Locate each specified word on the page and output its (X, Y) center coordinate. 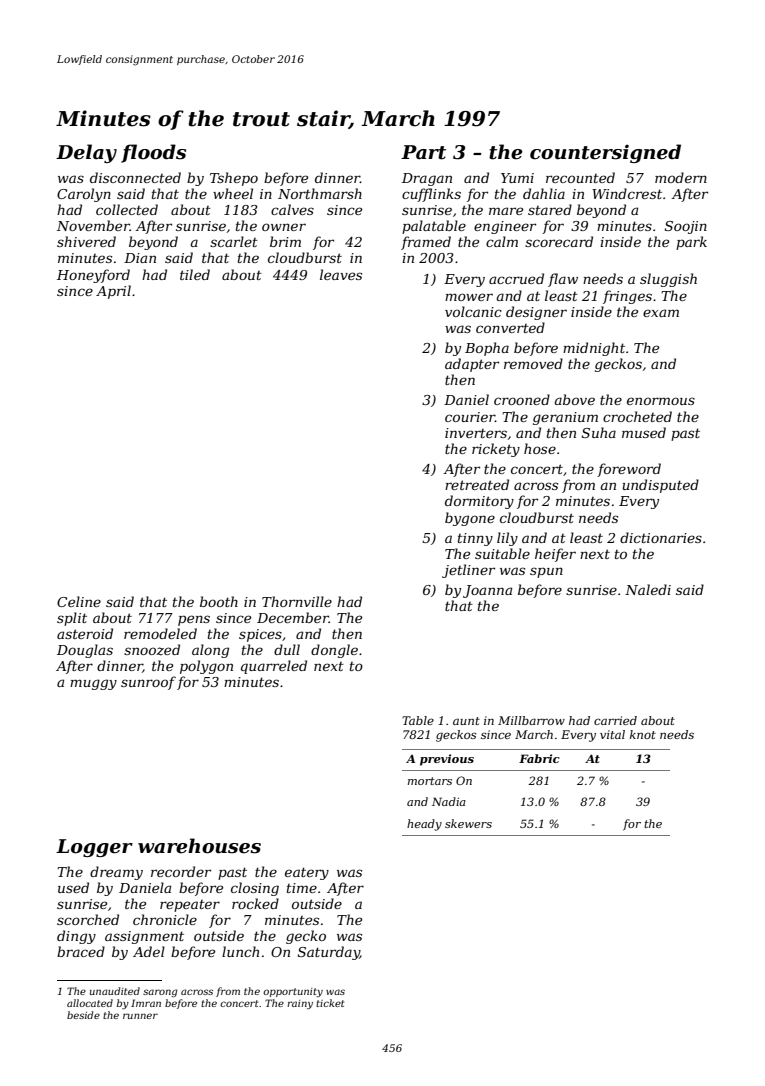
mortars (430, 781)
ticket (330, 1003)
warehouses (199, 846)
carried (615, 720)
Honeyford (93, 276)
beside (83, 1015)
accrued (516, 278)
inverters (476, 433)
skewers (468, 823)
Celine (79, 601)
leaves (341, 274)
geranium (565, 418)
